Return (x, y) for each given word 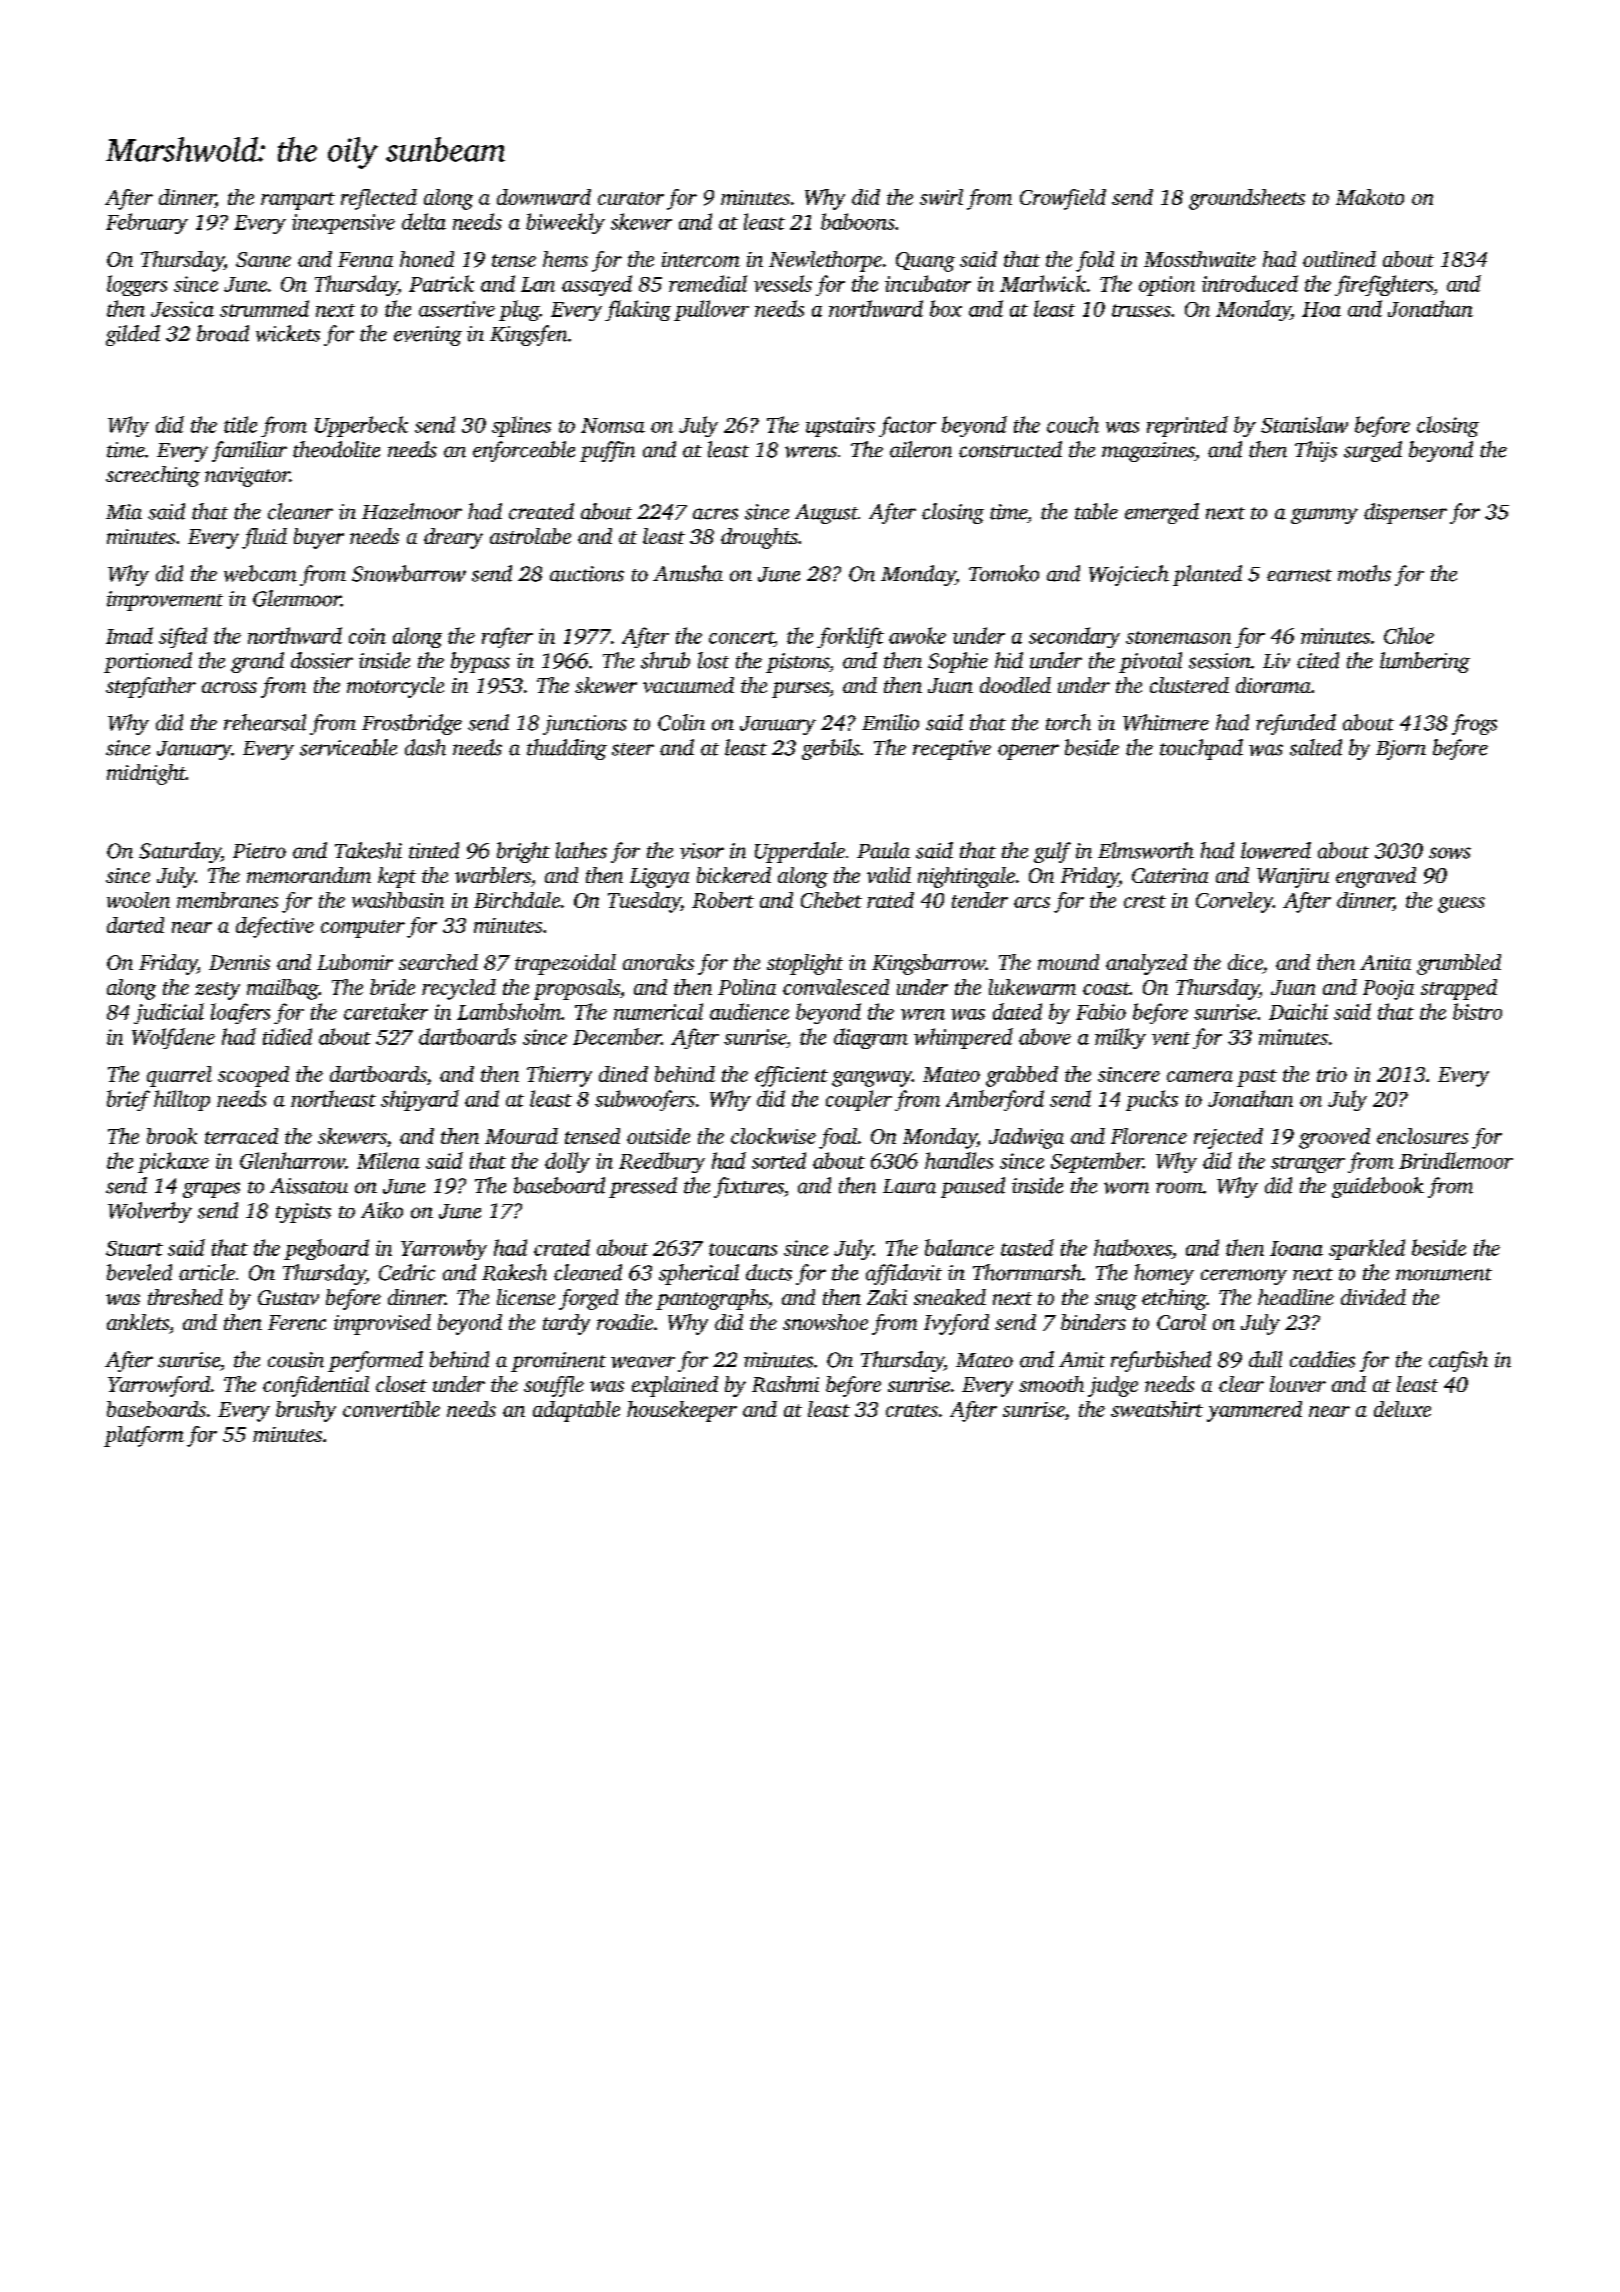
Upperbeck (361, 426)
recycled (459, 989)
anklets (138, 1322)
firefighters (1384, 285)
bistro (1477, 1011)
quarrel (179, 1076)
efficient (791, 1076)
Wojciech (1129, 575)
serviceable (348, 747)
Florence (1149, 1136)
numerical (658, 1011)
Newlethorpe (825, 261)
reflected (379, 199)
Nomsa (613, 425)
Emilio (890, 722)
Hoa (1321, 309)
